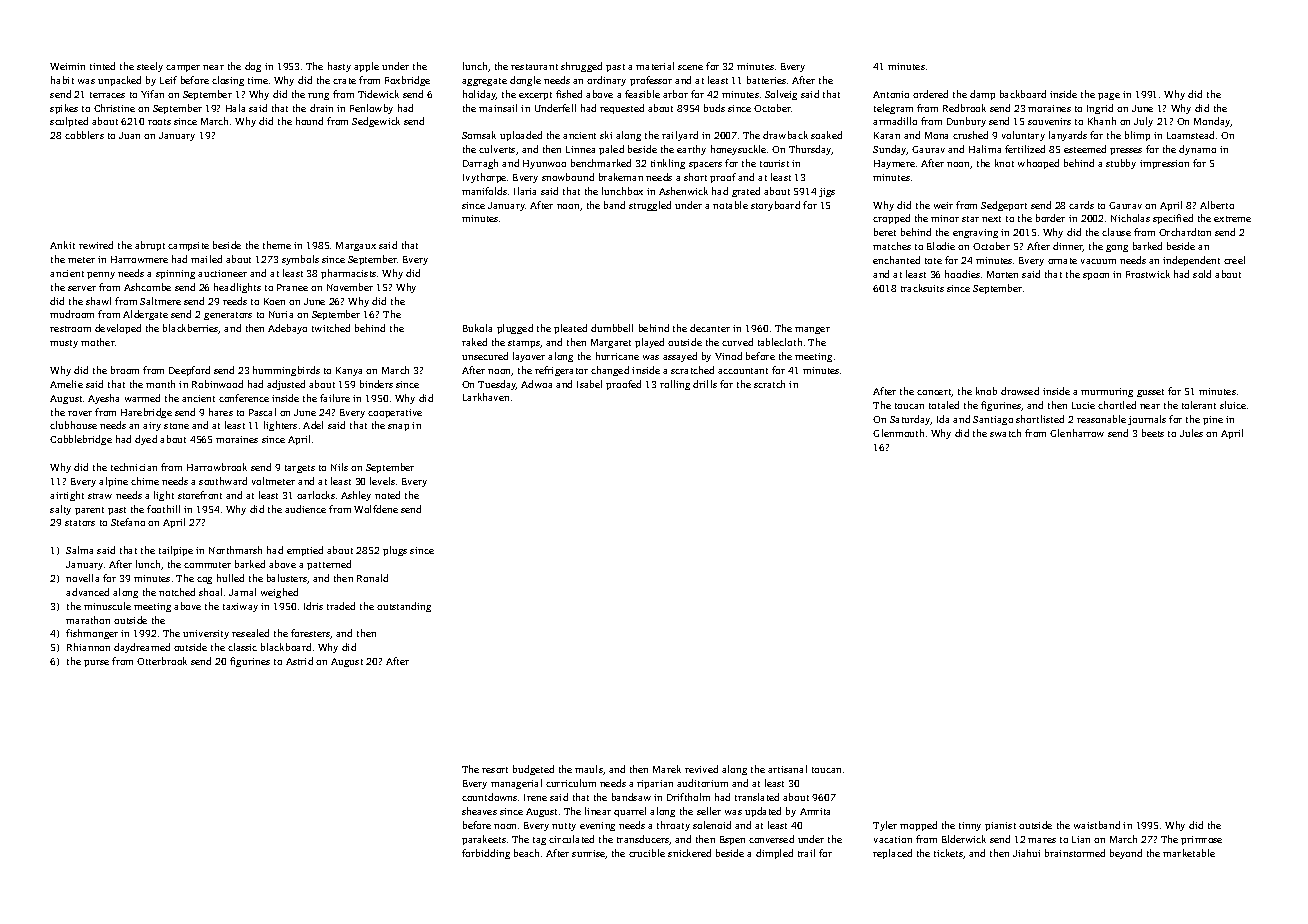 This image has width=1308, height=924. Describe the element at coordinates (96, 245) in the image. I see `rewired` at that location.
